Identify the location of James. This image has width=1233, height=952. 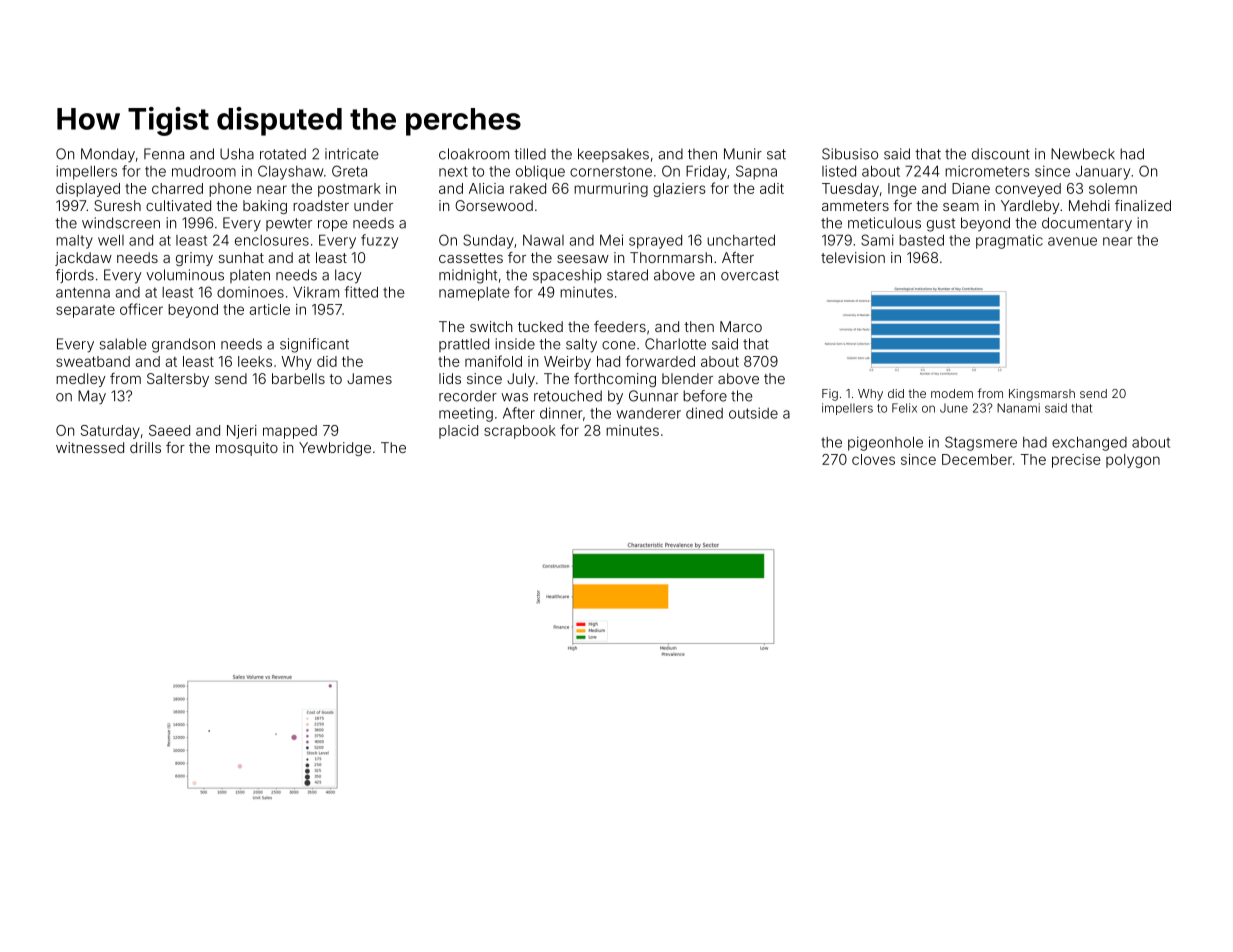
(369, 378).
